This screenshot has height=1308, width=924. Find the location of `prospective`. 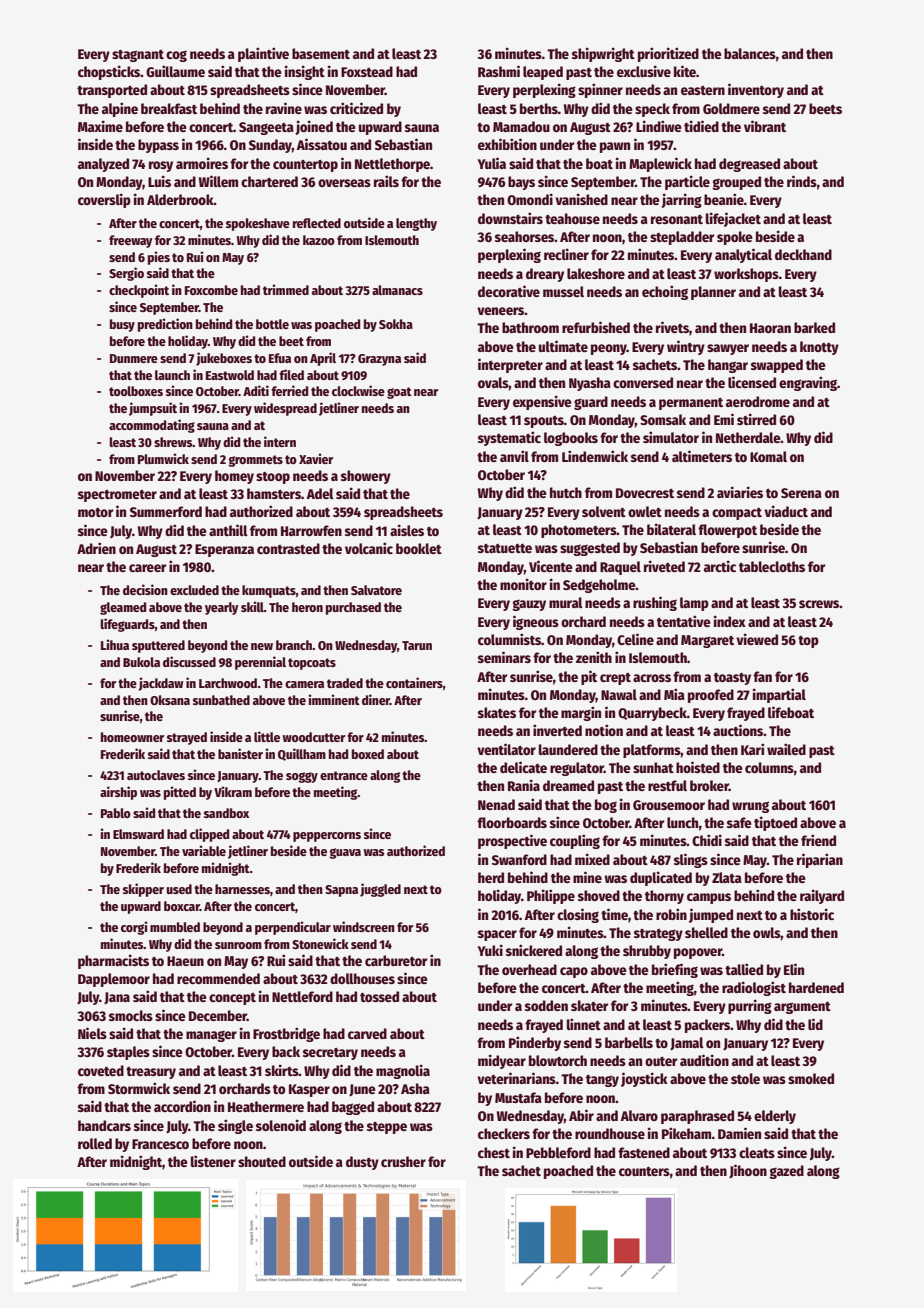

prospective is located at coordinates (512, 841).
